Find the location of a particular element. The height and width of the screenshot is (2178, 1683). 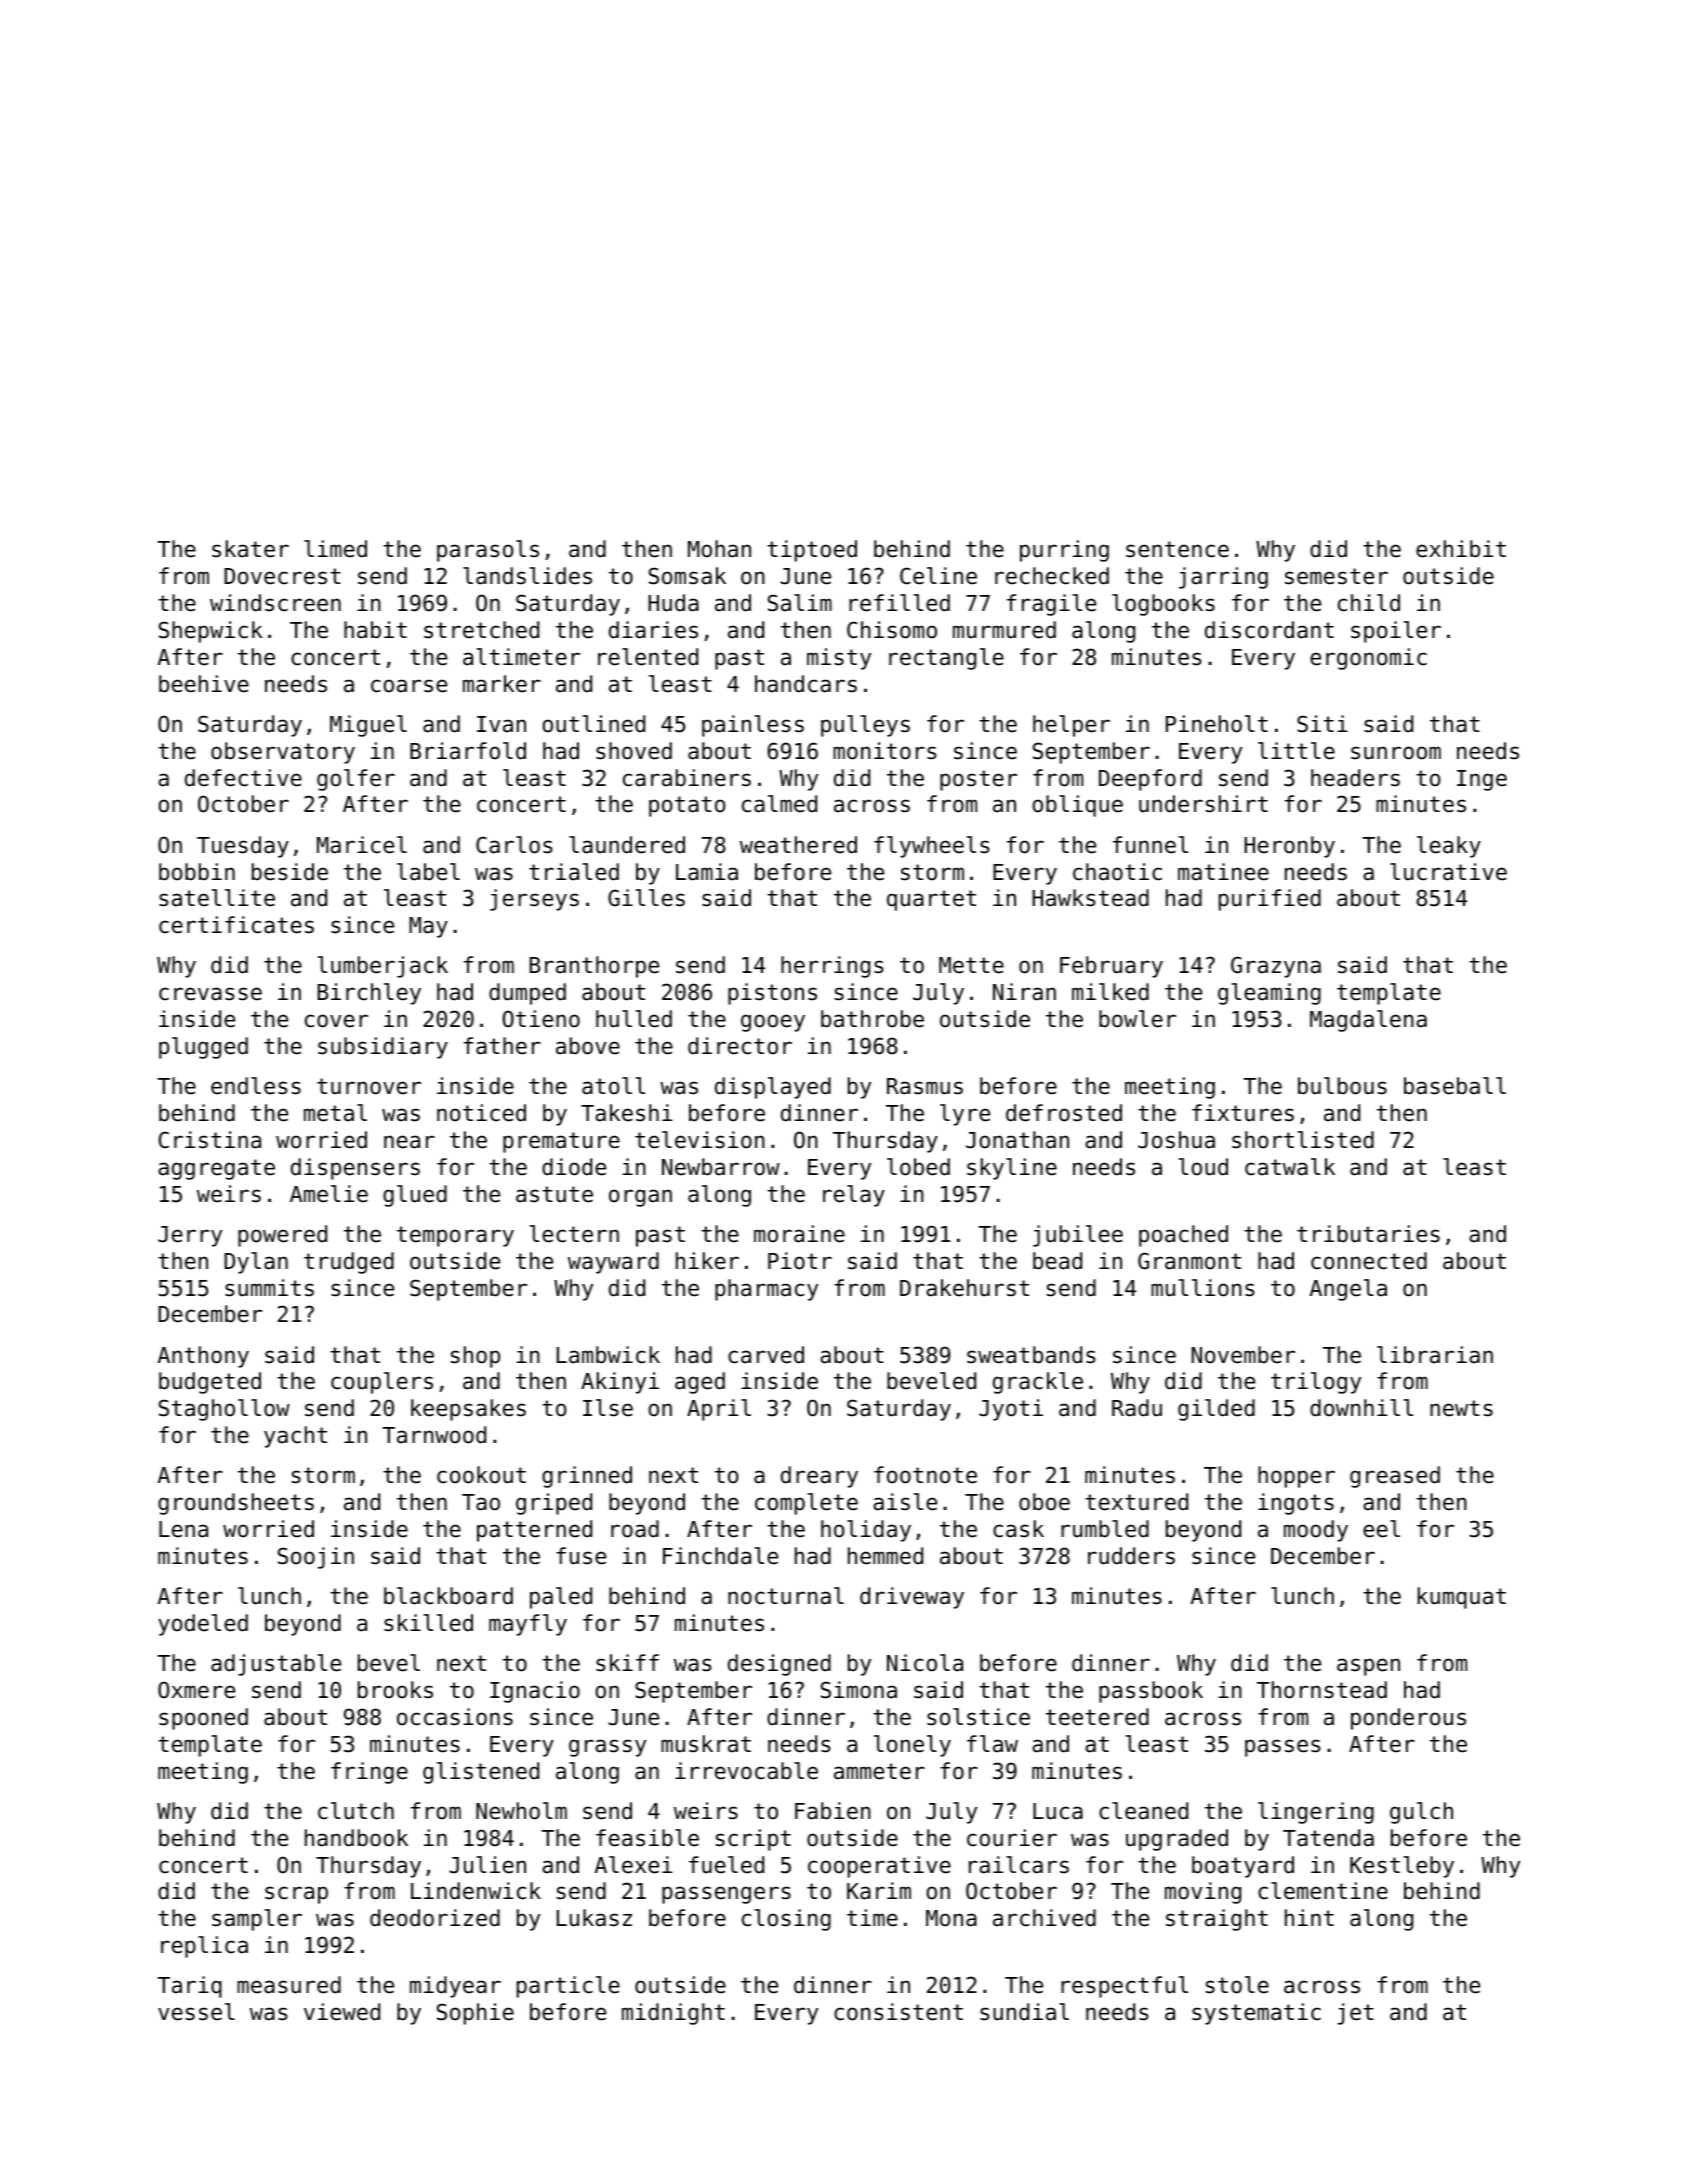

Cristina is located at coordinates (210, 1140).
